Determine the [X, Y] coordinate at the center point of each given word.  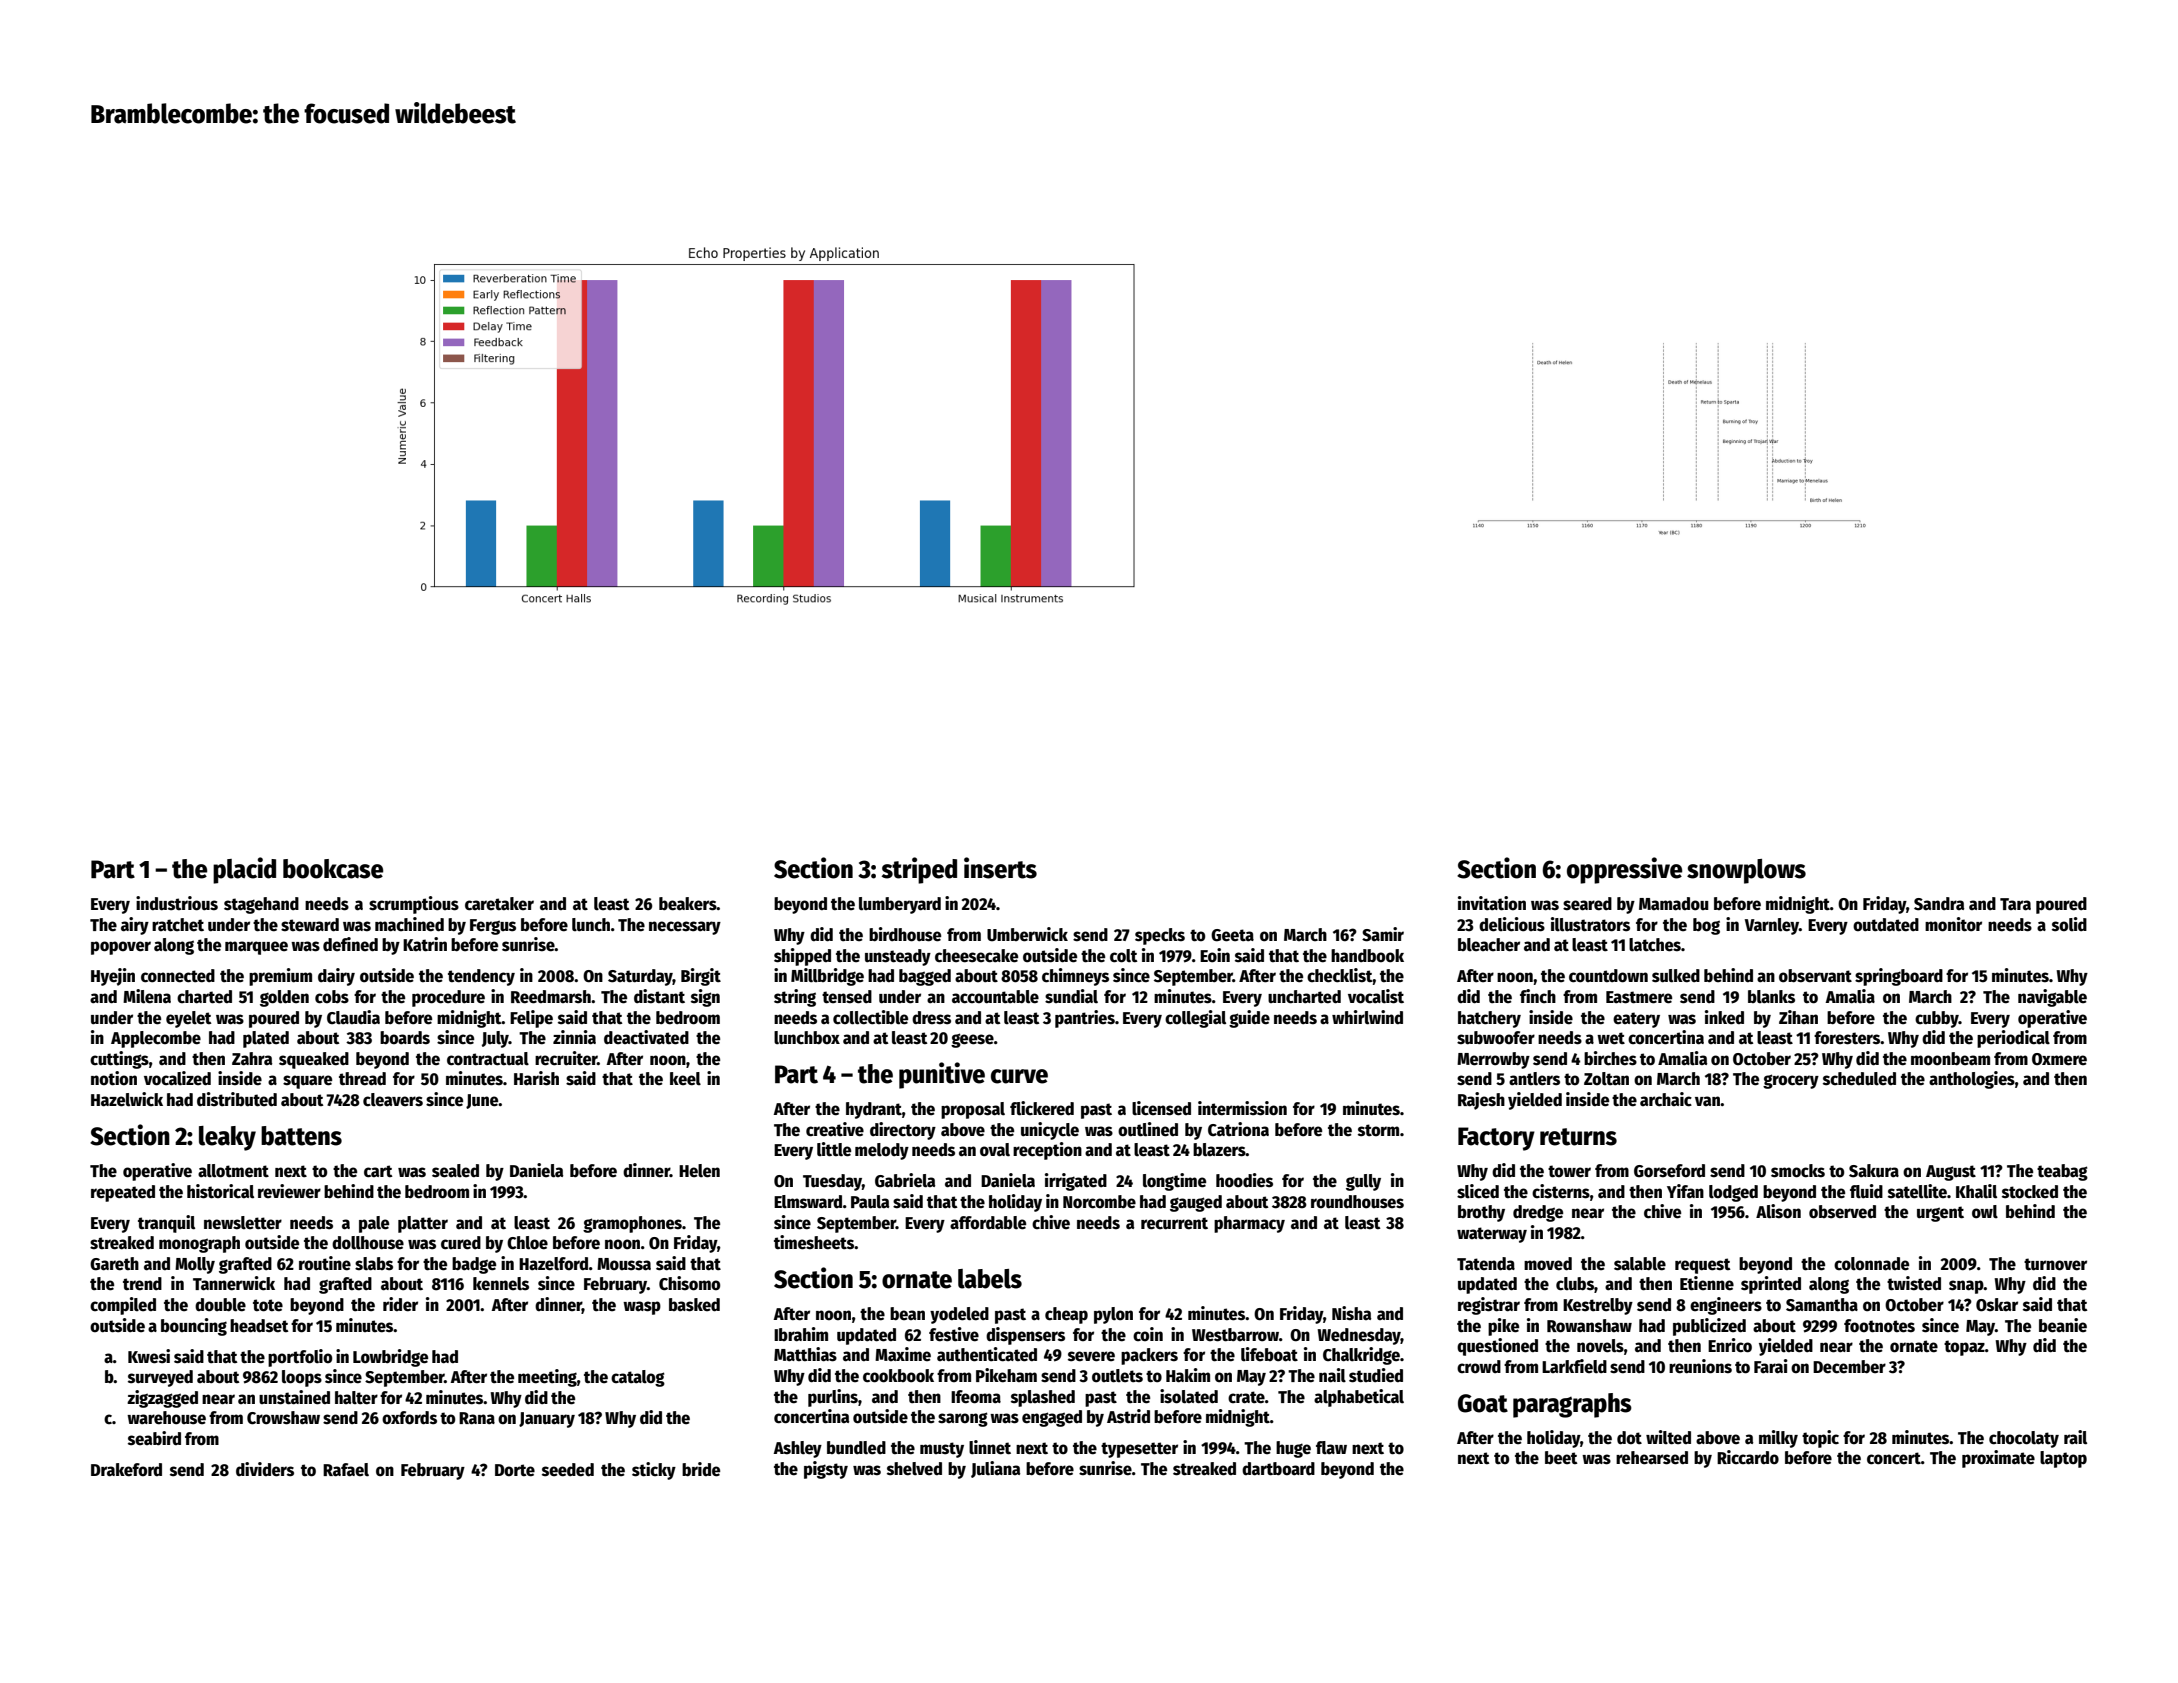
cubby [1937, 1019]
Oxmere [2059, 1059]
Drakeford [126, 1470]
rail [2075, 1437]
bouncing [194, 1327]
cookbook [898, 1376]
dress [931, 1018]
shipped [802, 957]
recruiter [566, 1058]
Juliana [996, 1469]
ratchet [178, 925]
